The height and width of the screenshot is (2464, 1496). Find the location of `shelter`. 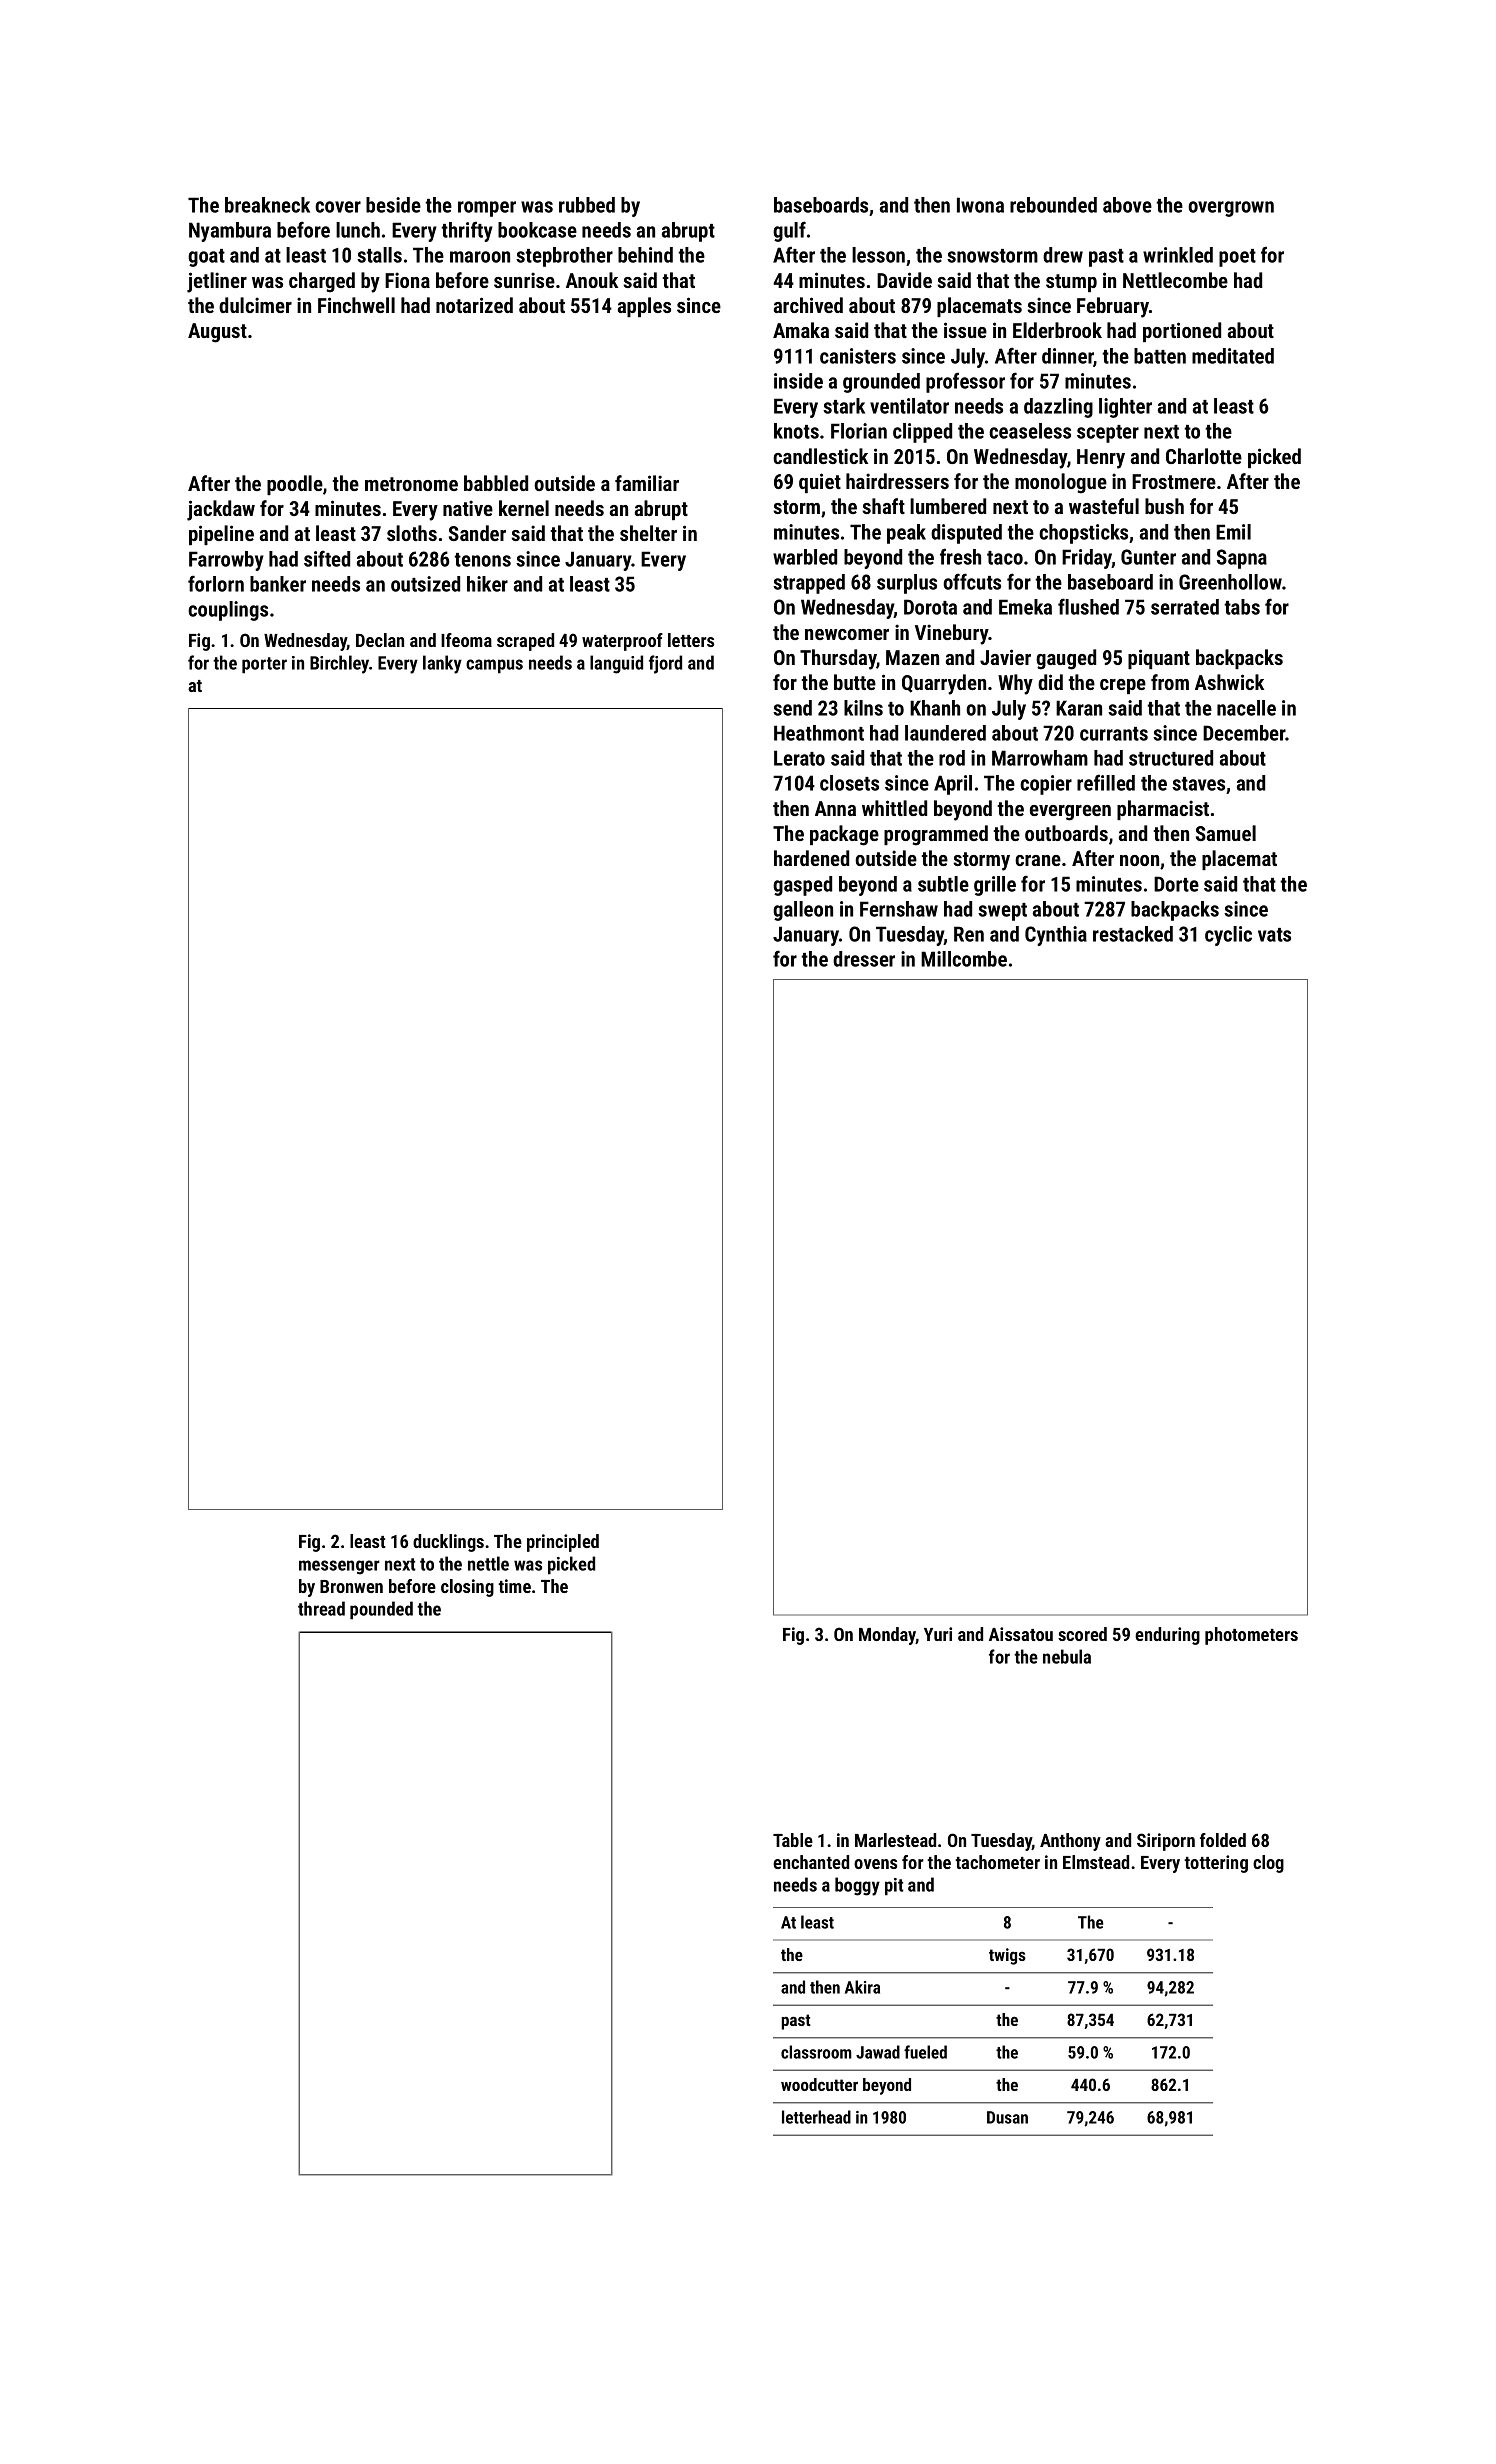

shelter is located at coordinates (648, 533).
